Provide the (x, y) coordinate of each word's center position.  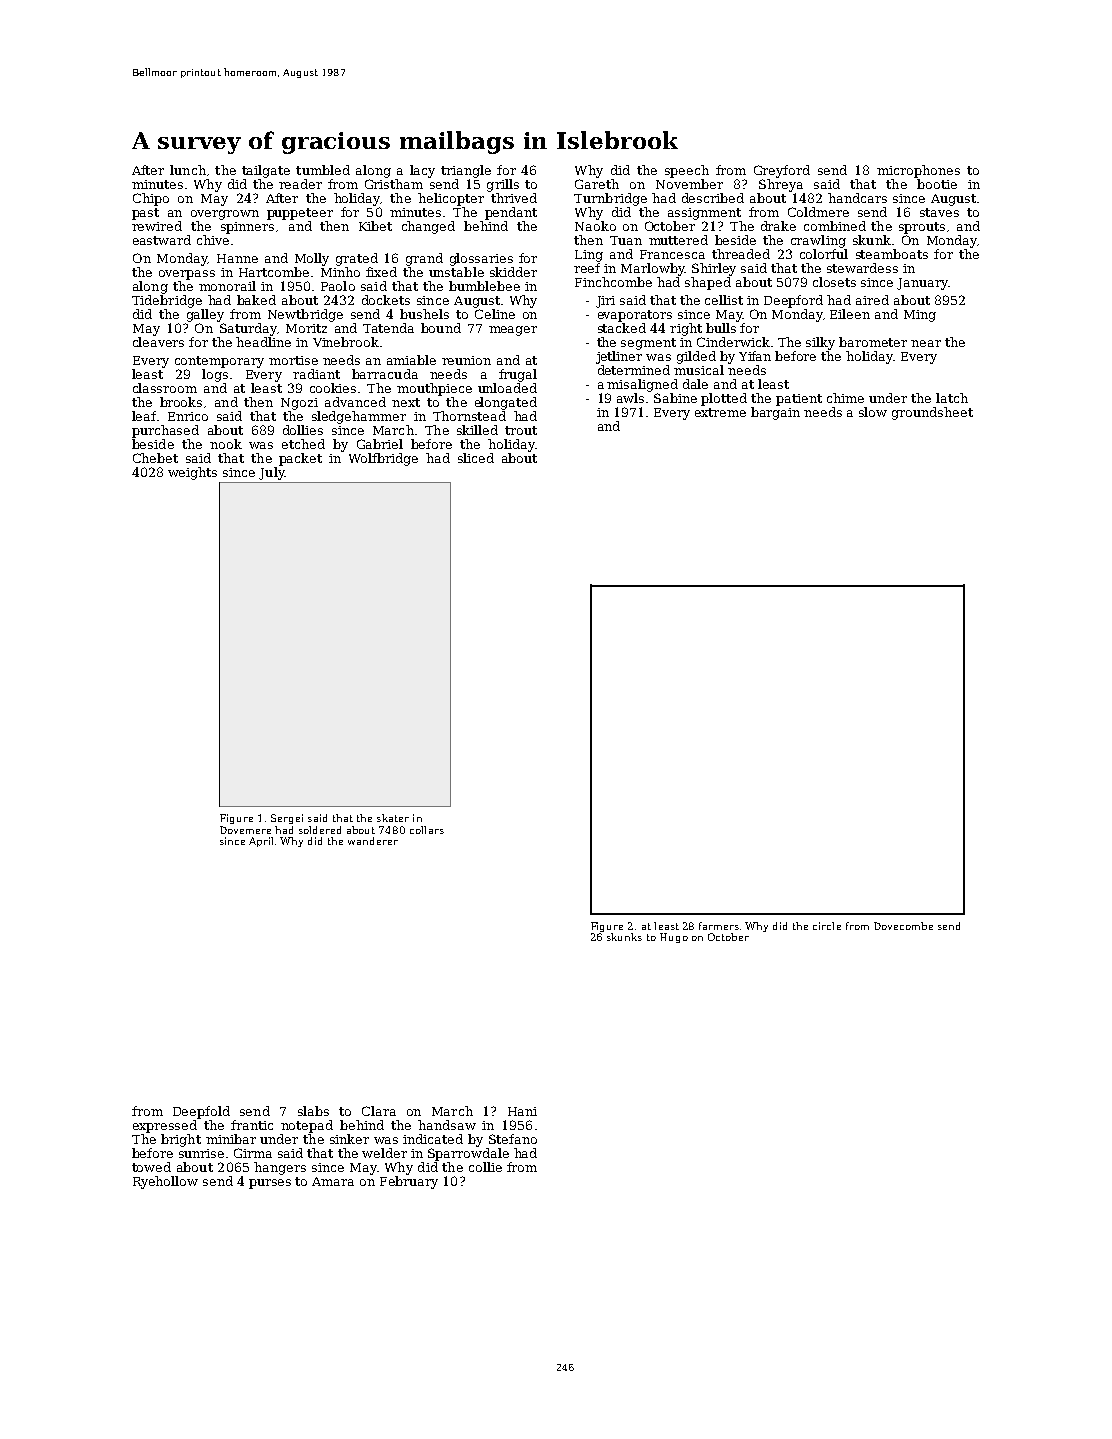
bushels (424, 314)
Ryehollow (165, 1182)
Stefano (513, 1139)
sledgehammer (359, 417)
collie (485, 1167)
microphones (918, 171)
